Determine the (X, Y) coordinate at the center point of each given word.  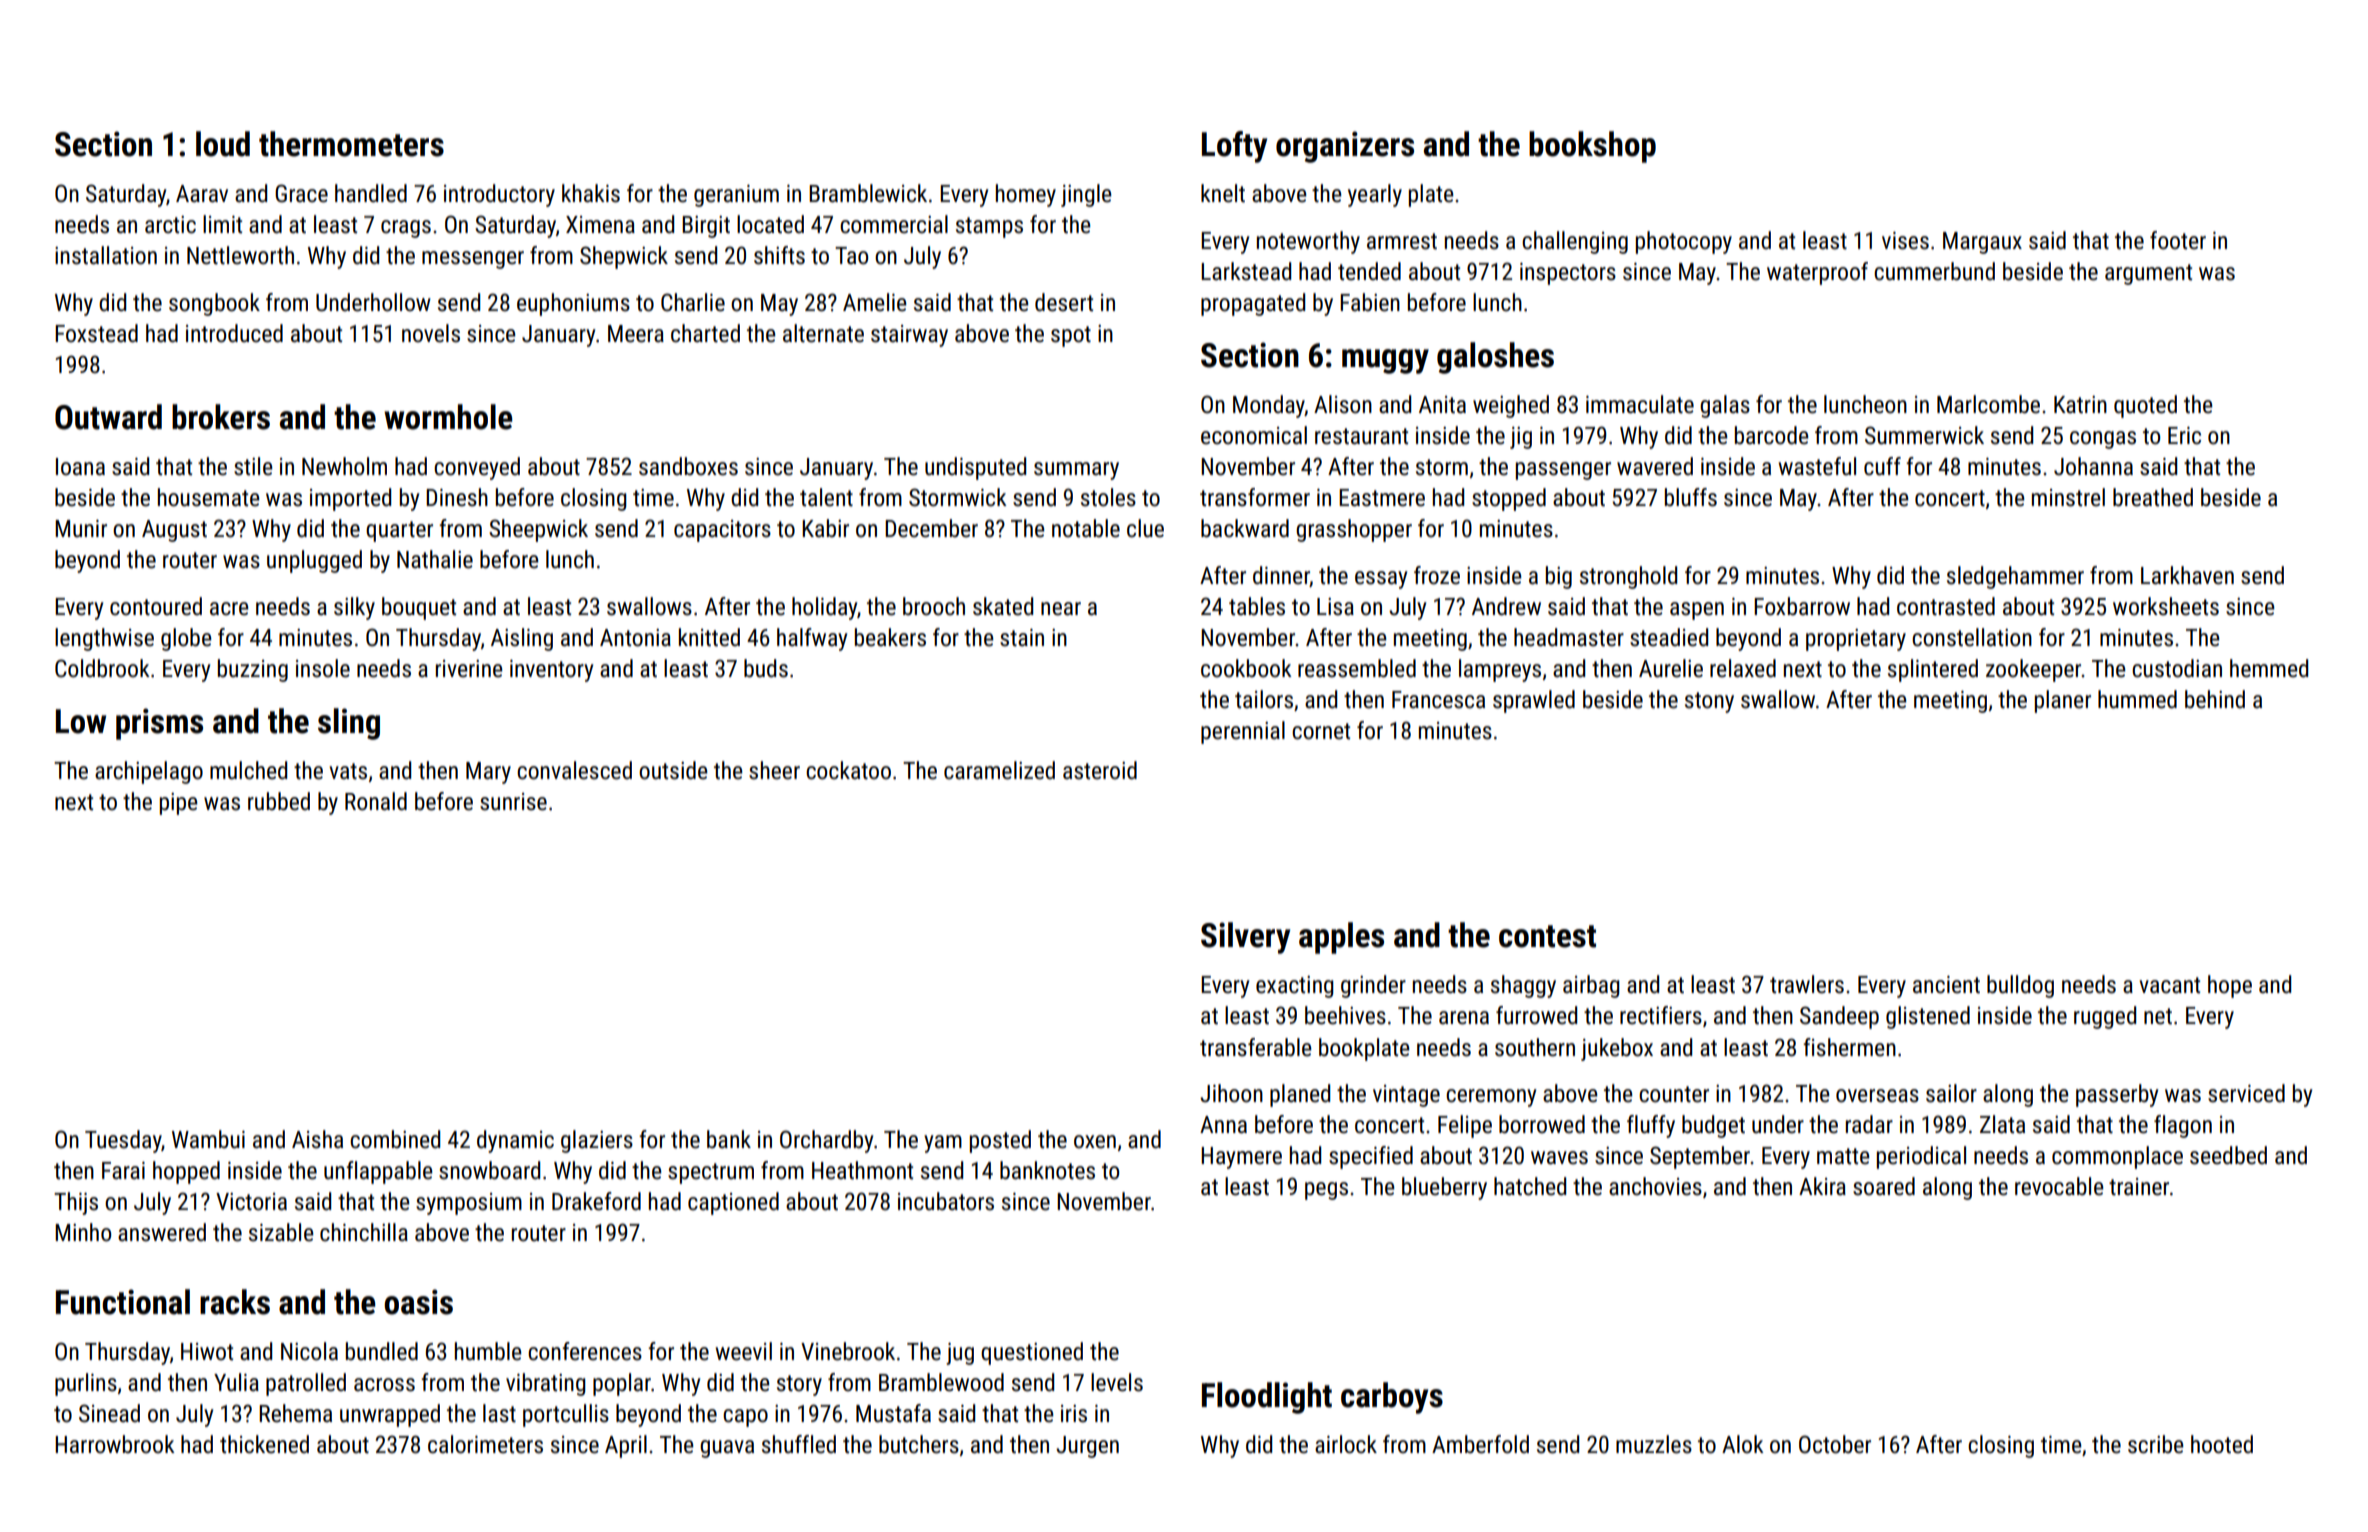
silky (354, 608)
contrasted (1946, 606)
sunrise (513, 802)
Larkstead (1246, 271)
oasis (418, 1302)
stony (1709, 702)
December (931, 528)
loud (223, 144)
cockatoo (848, 770)
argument (2148, 274)
